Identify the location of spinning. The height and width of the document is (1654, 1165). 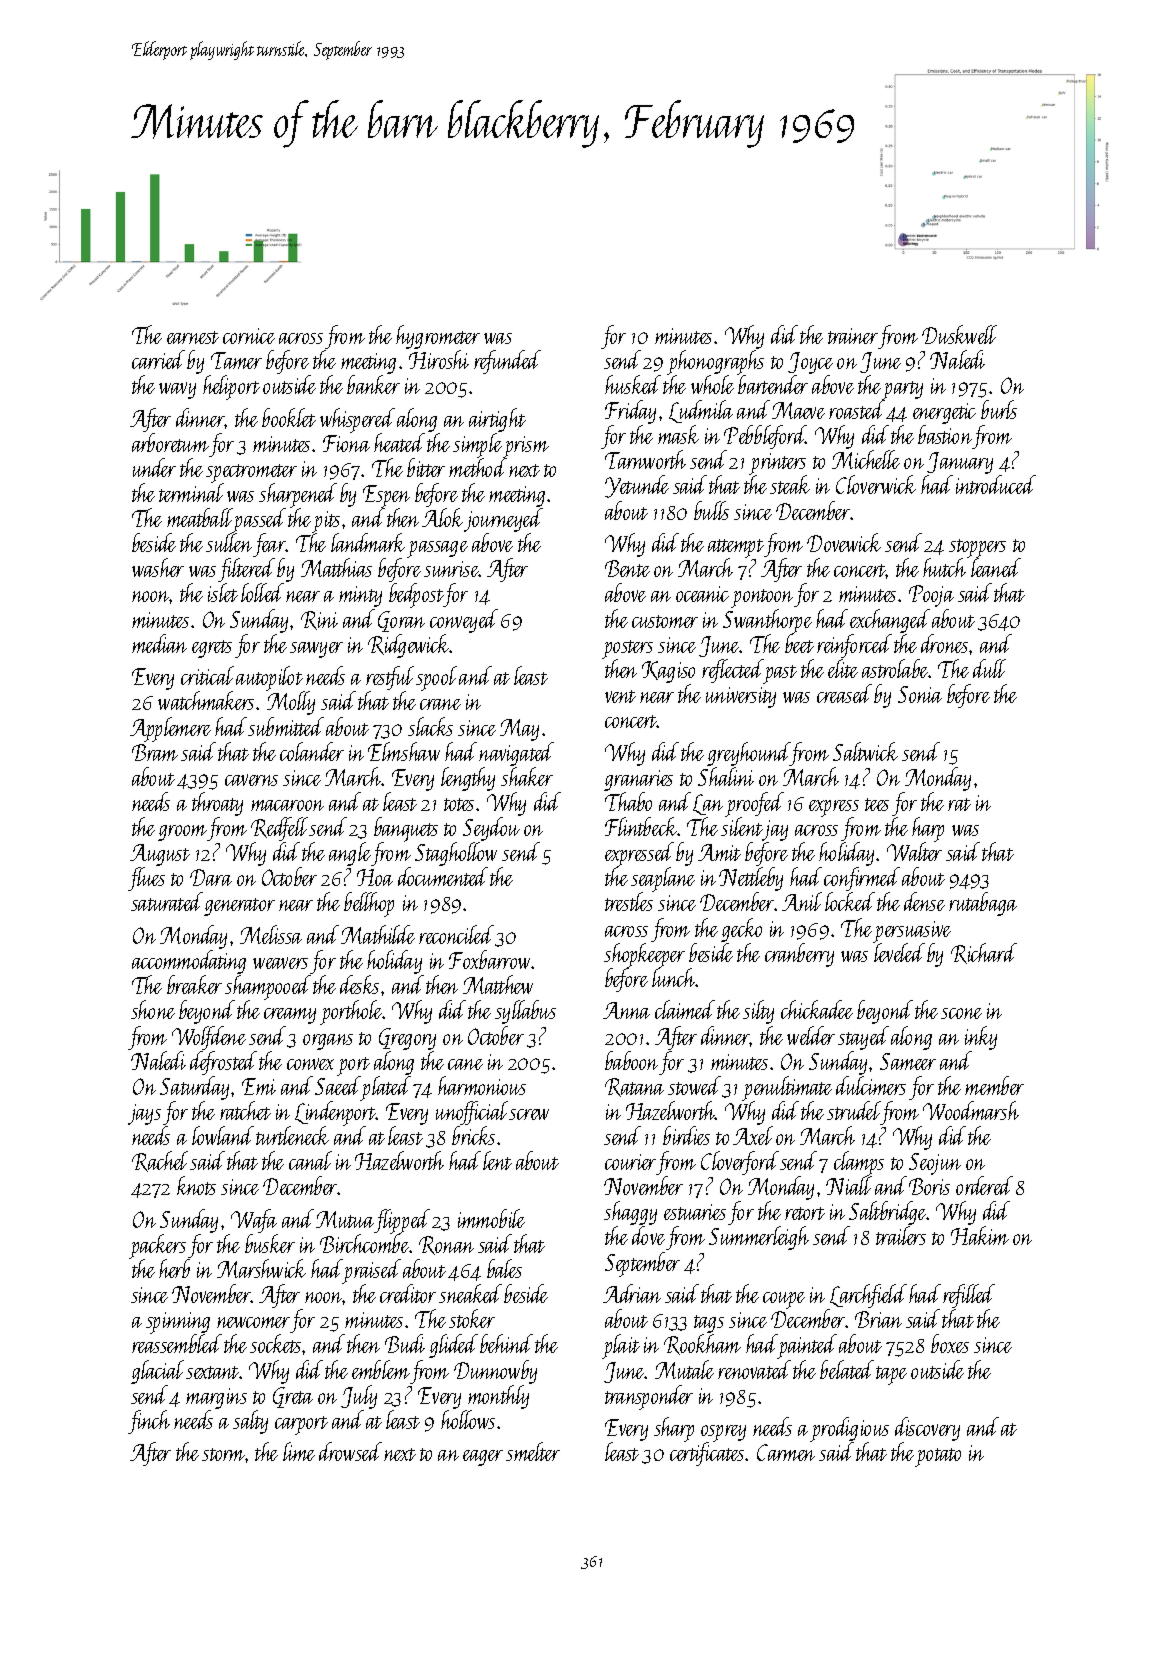
(178, 1323).
